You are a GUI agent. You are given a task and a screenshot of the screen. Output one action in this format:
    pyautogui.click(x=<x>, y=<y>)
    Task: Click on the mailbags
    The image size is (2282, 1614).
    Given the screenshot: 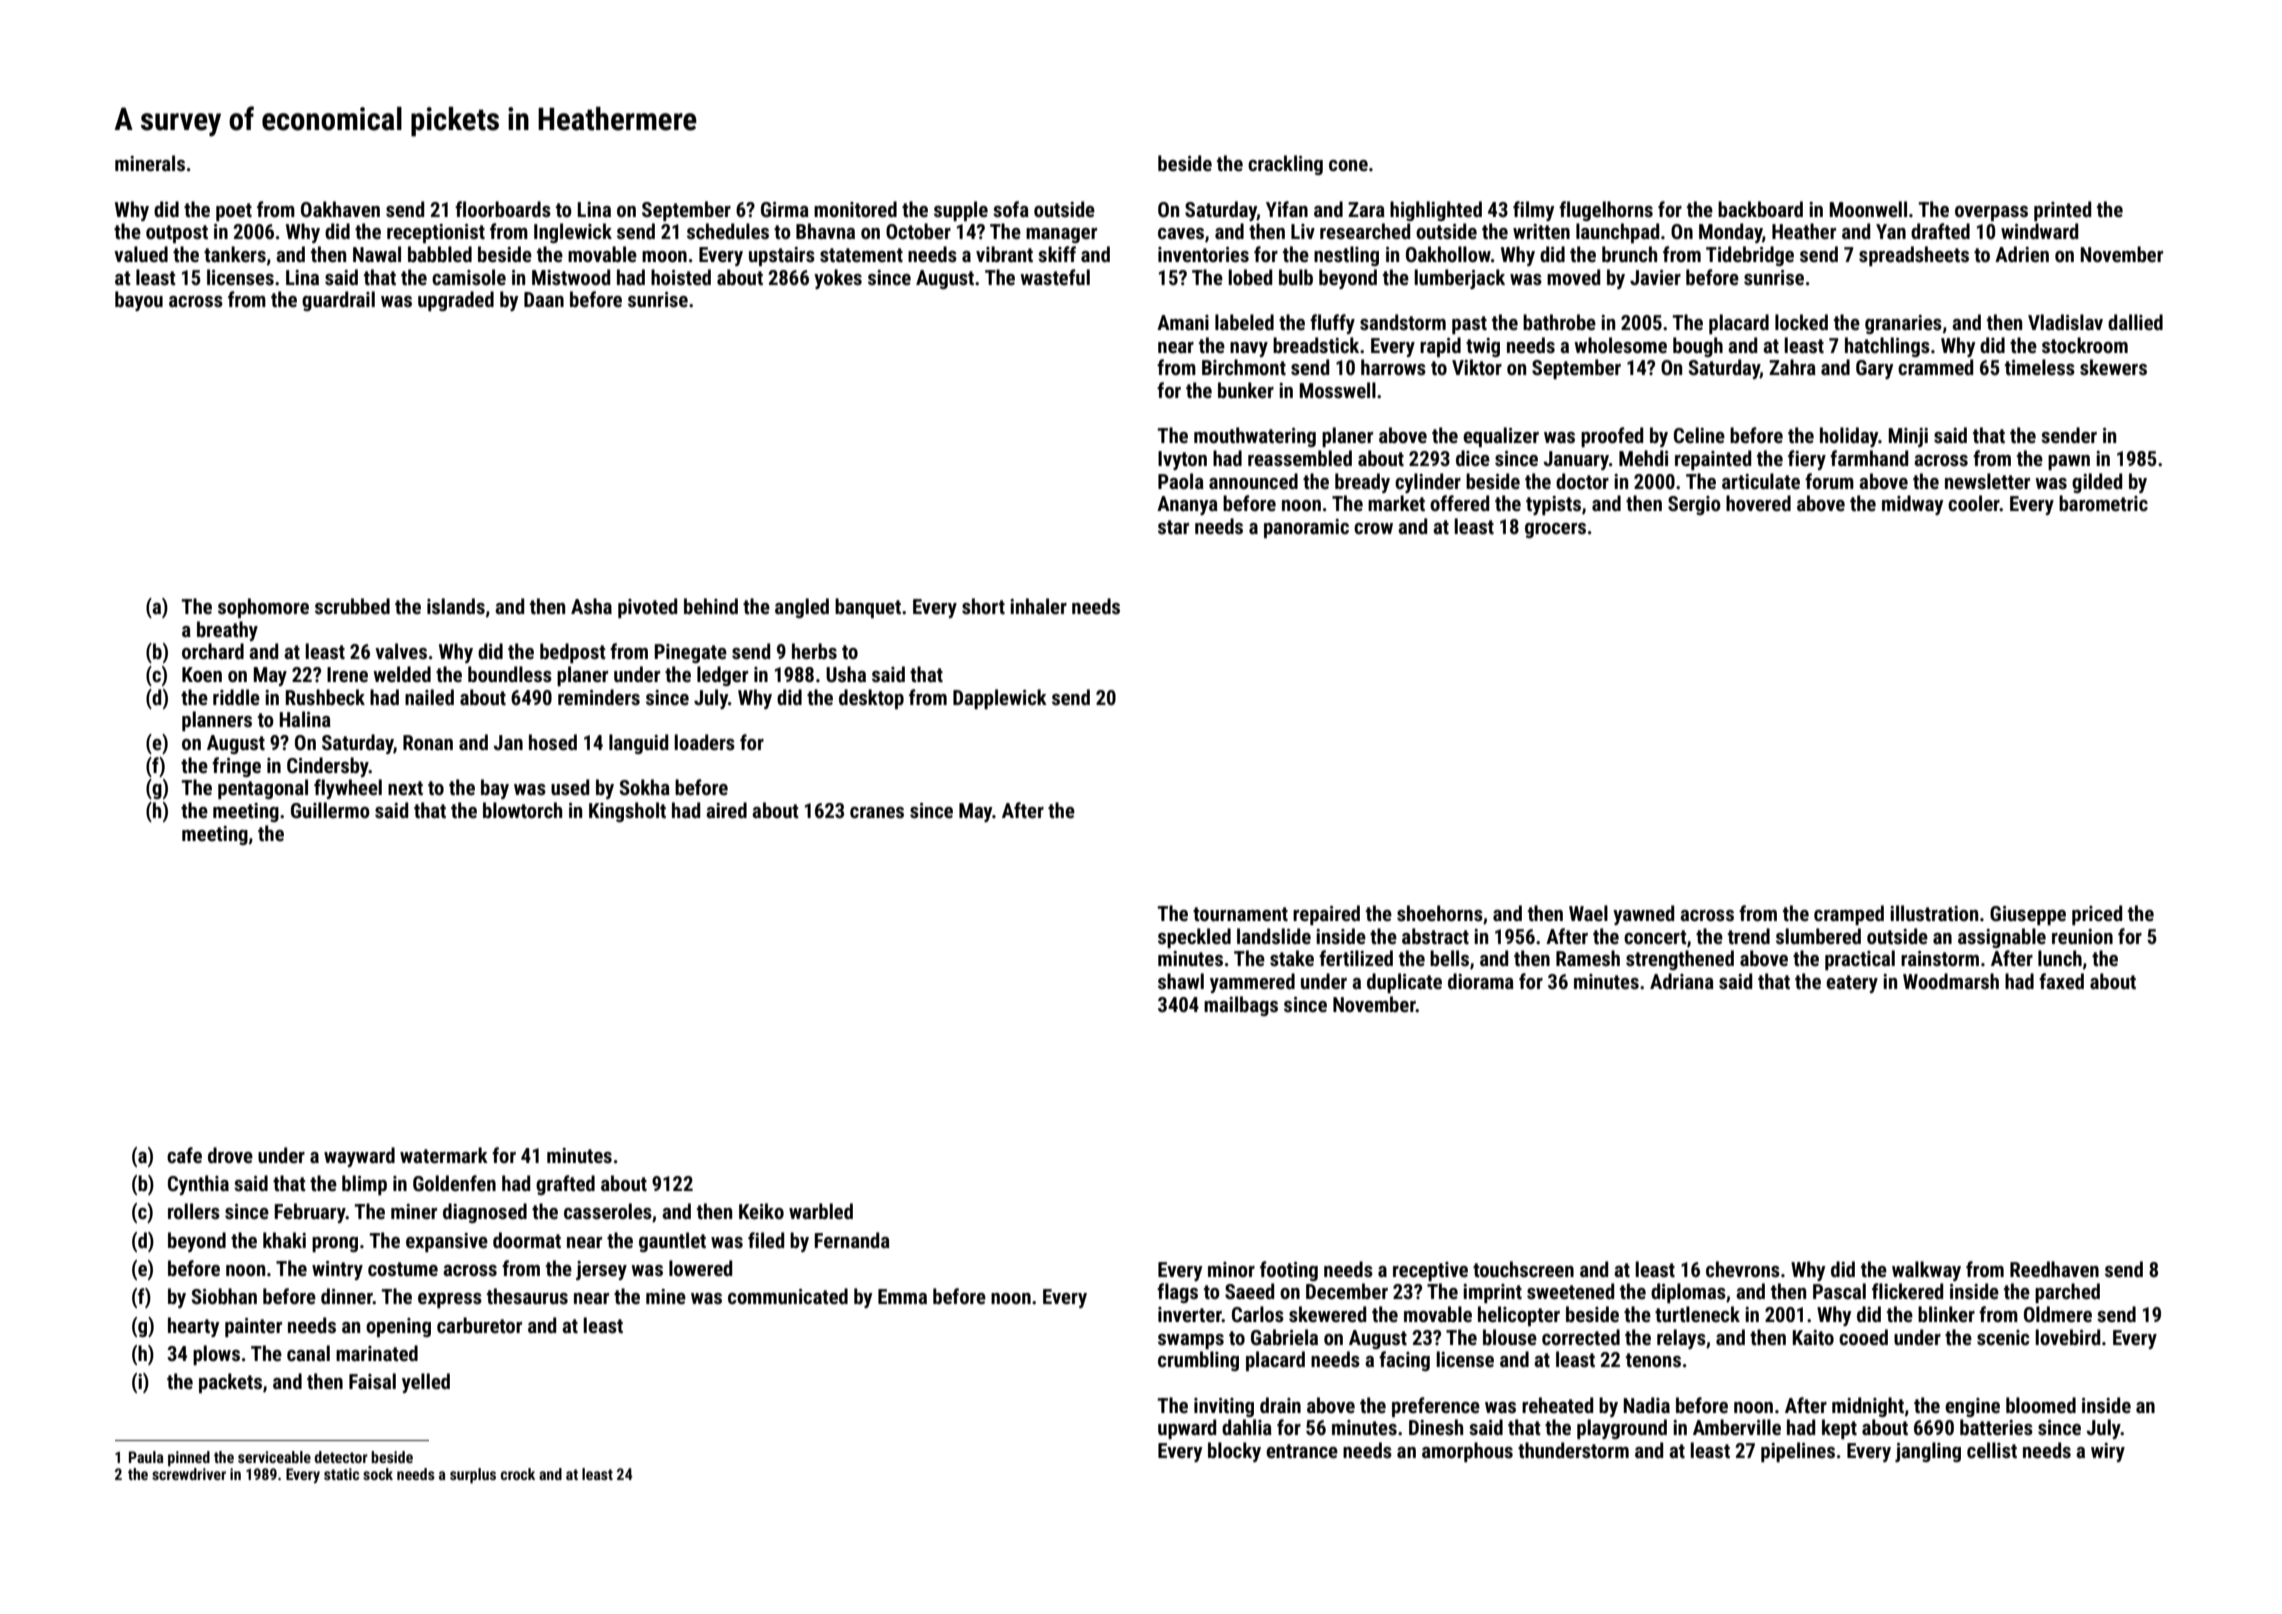 What is the action you would take?
    pyautogui.click(x=1241, y=1006)
